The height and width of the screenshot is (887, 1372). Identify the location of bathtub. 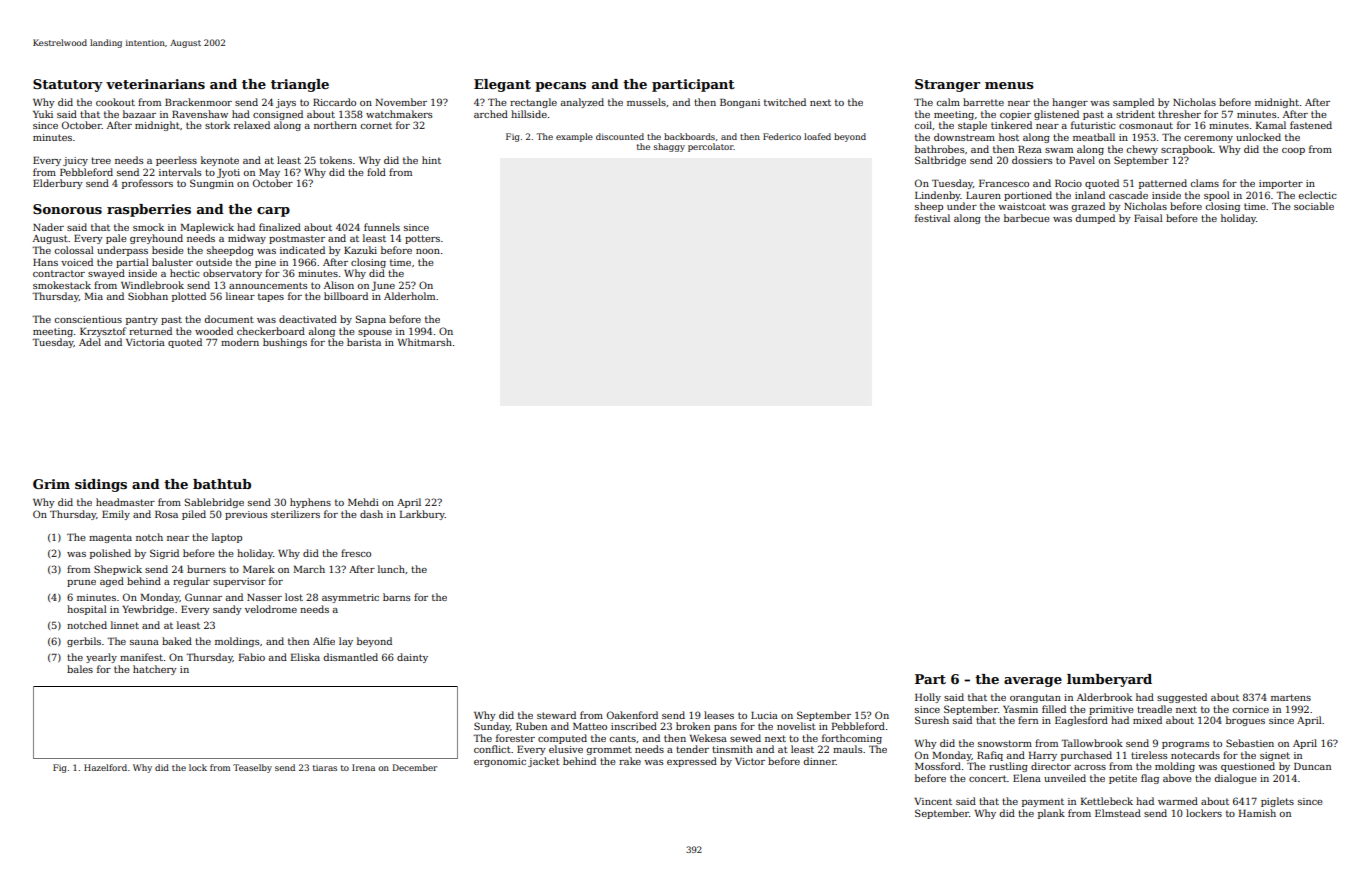
(222, 484).
